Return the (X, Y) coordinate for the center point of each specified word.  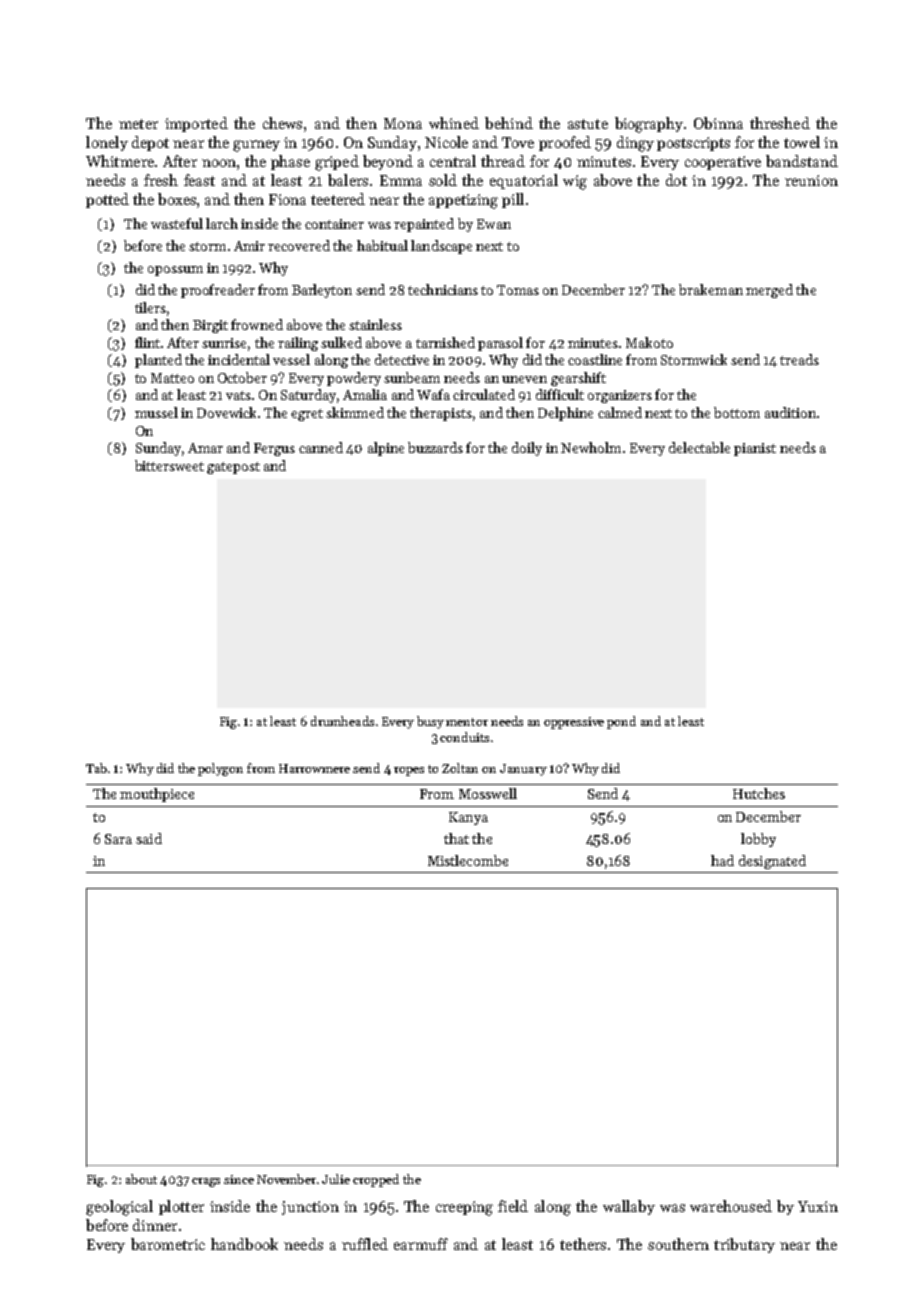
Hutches (759, 793)
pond (621, 722)
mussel (156, 412)
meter (138, 124)
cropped (376, 1180)
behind (509, 123)
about (141, 1179)
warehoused (731, 1206)
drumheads (342, 721)
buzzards (435, 447)
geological (119, 1208)
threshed (780, 123)
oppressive (574, 723)
